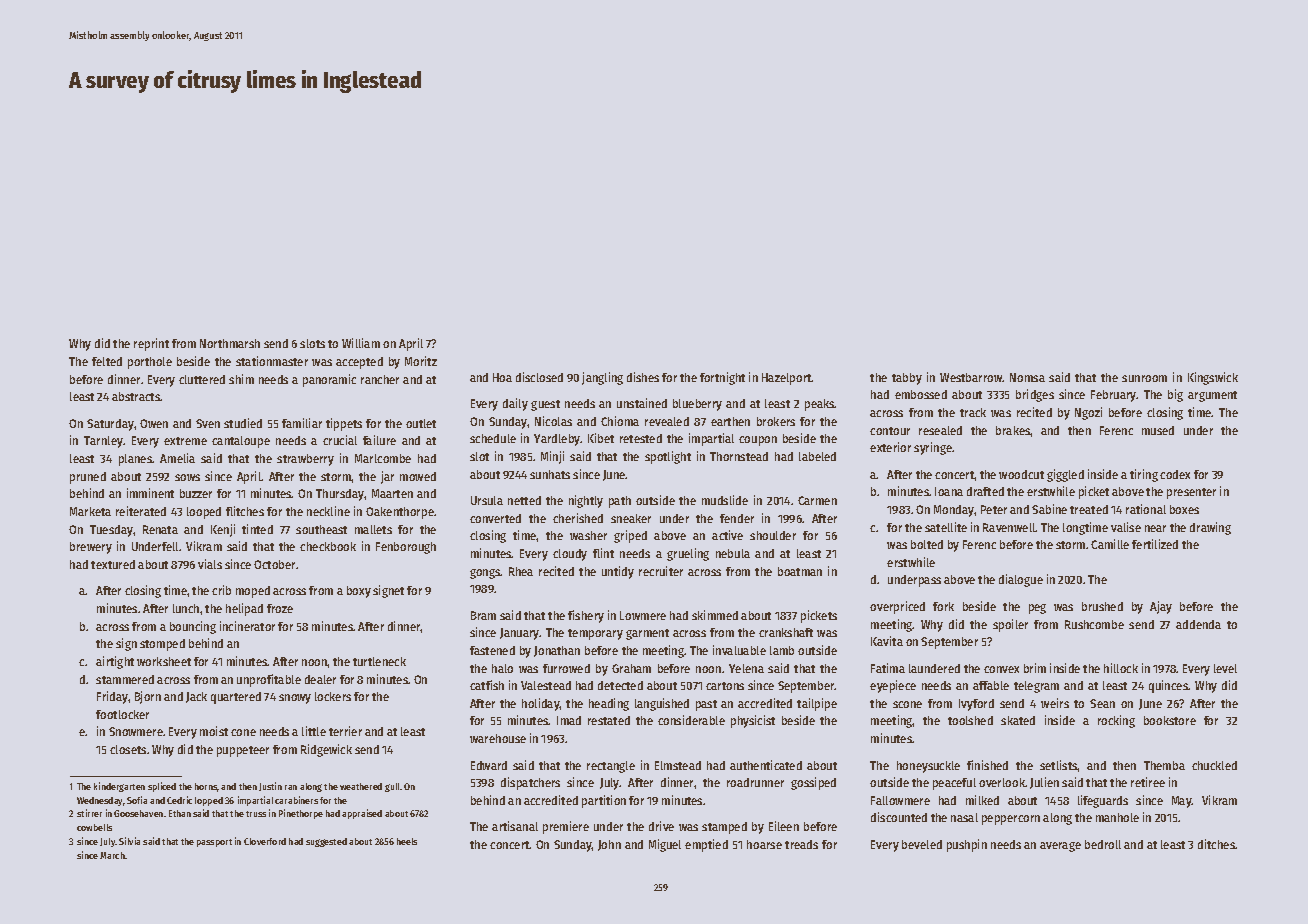 This screenshot has height=924, width=1308. What do you see at coordinates (586, 616) in the screenshot?
I see `fishery` at bounding box center [586, 616].
